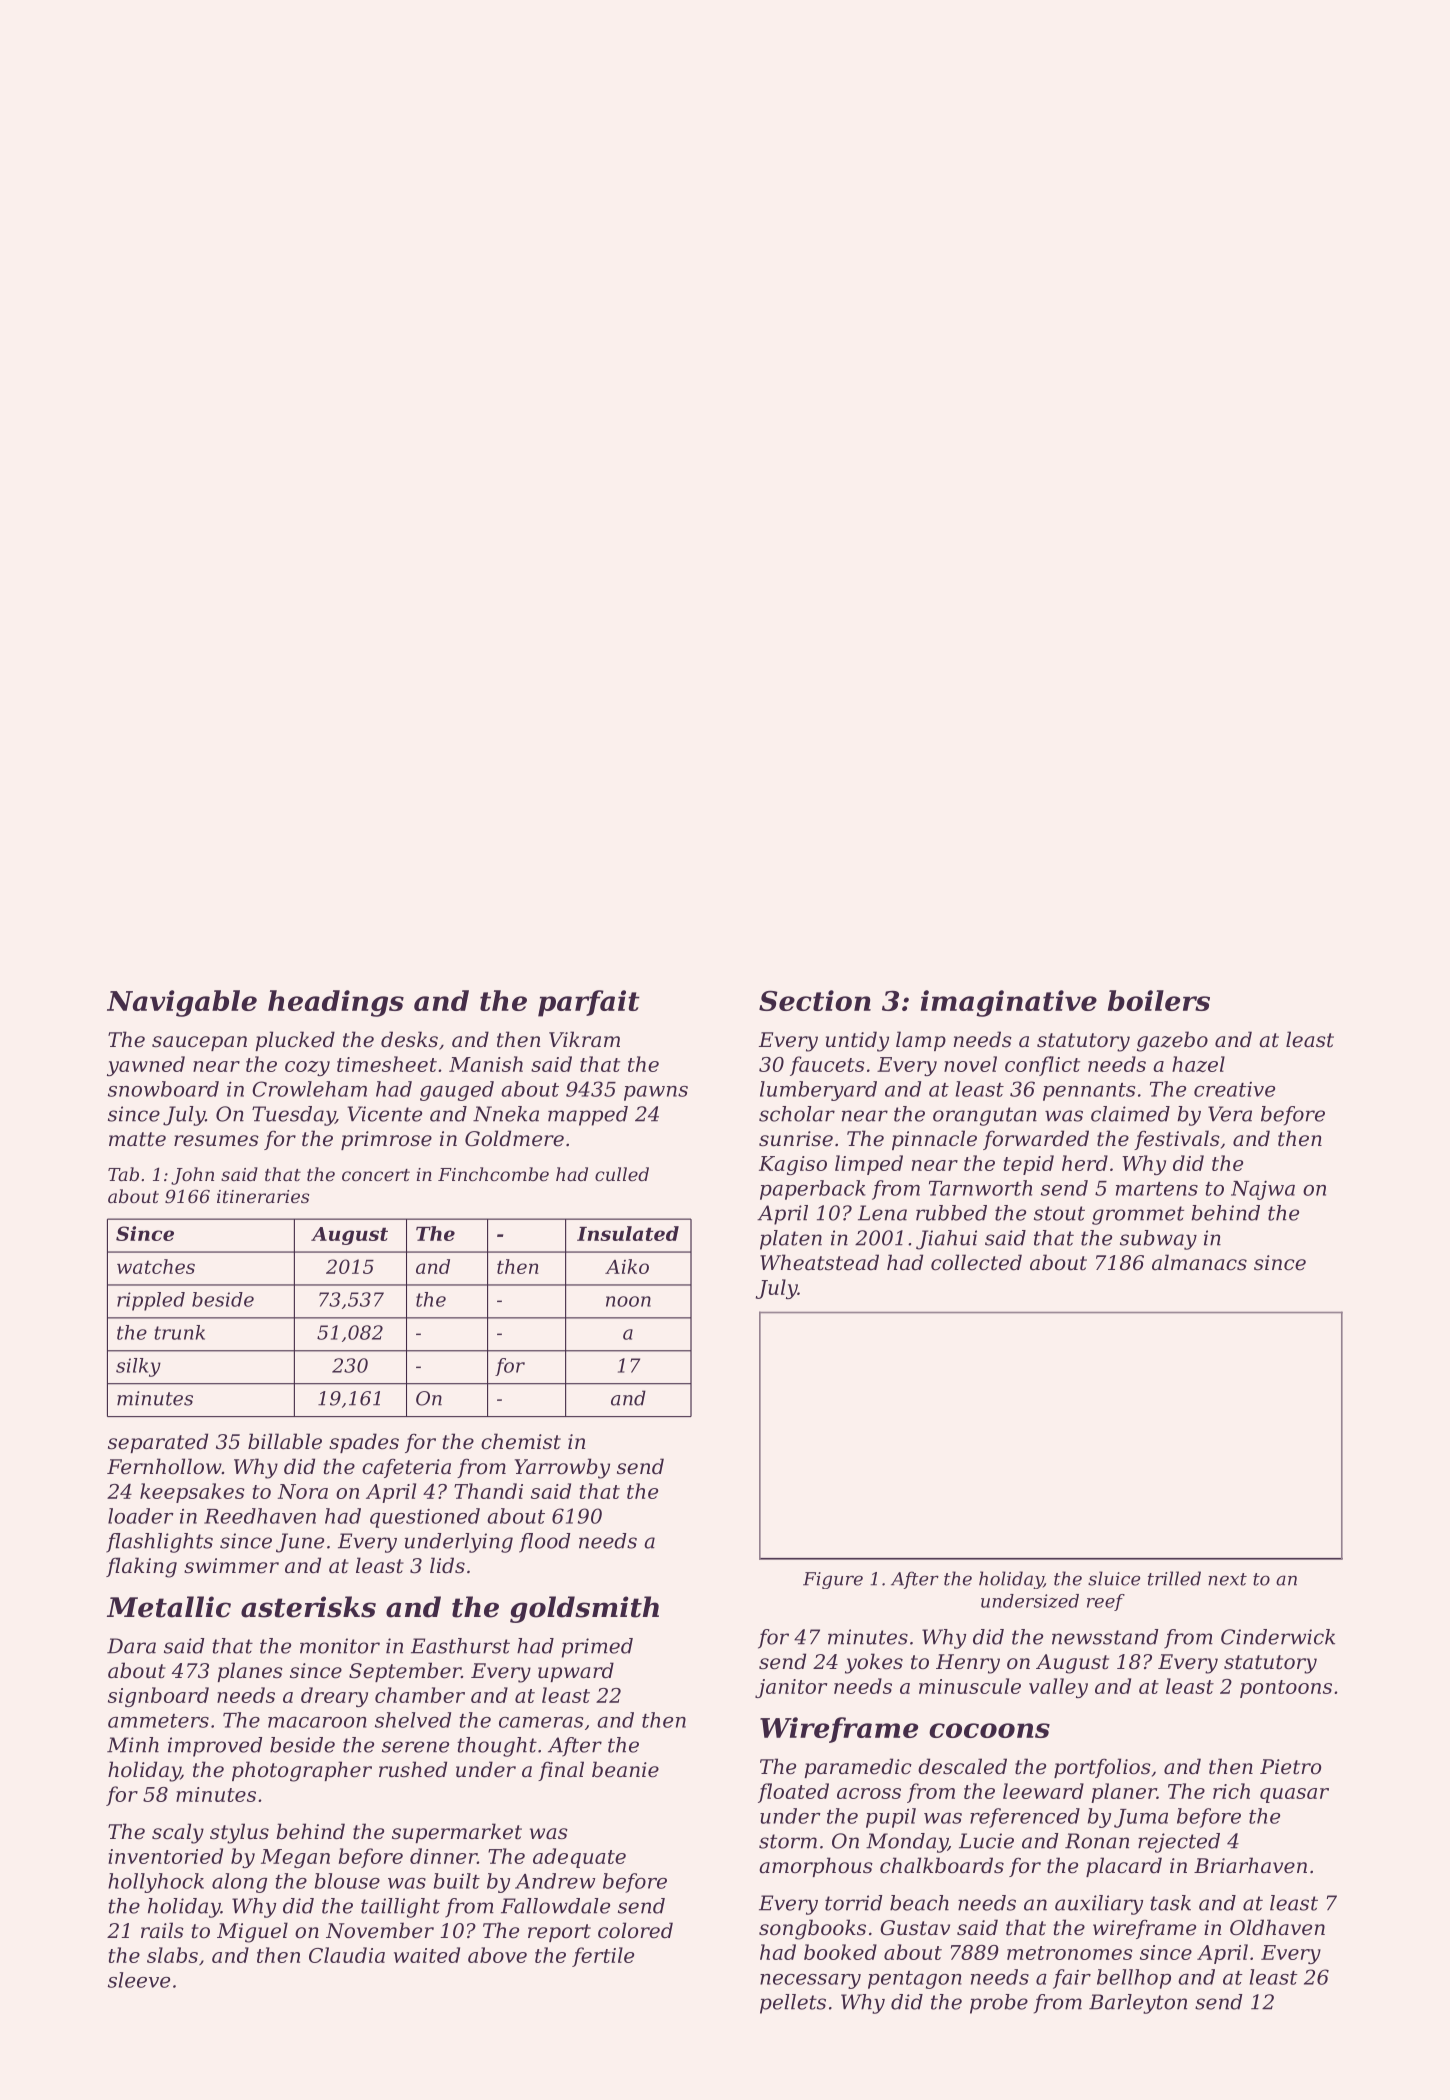  What do you see at coordinates (336, 1003) in the page?
I see `headings` at bounding box center [336, 1003].
